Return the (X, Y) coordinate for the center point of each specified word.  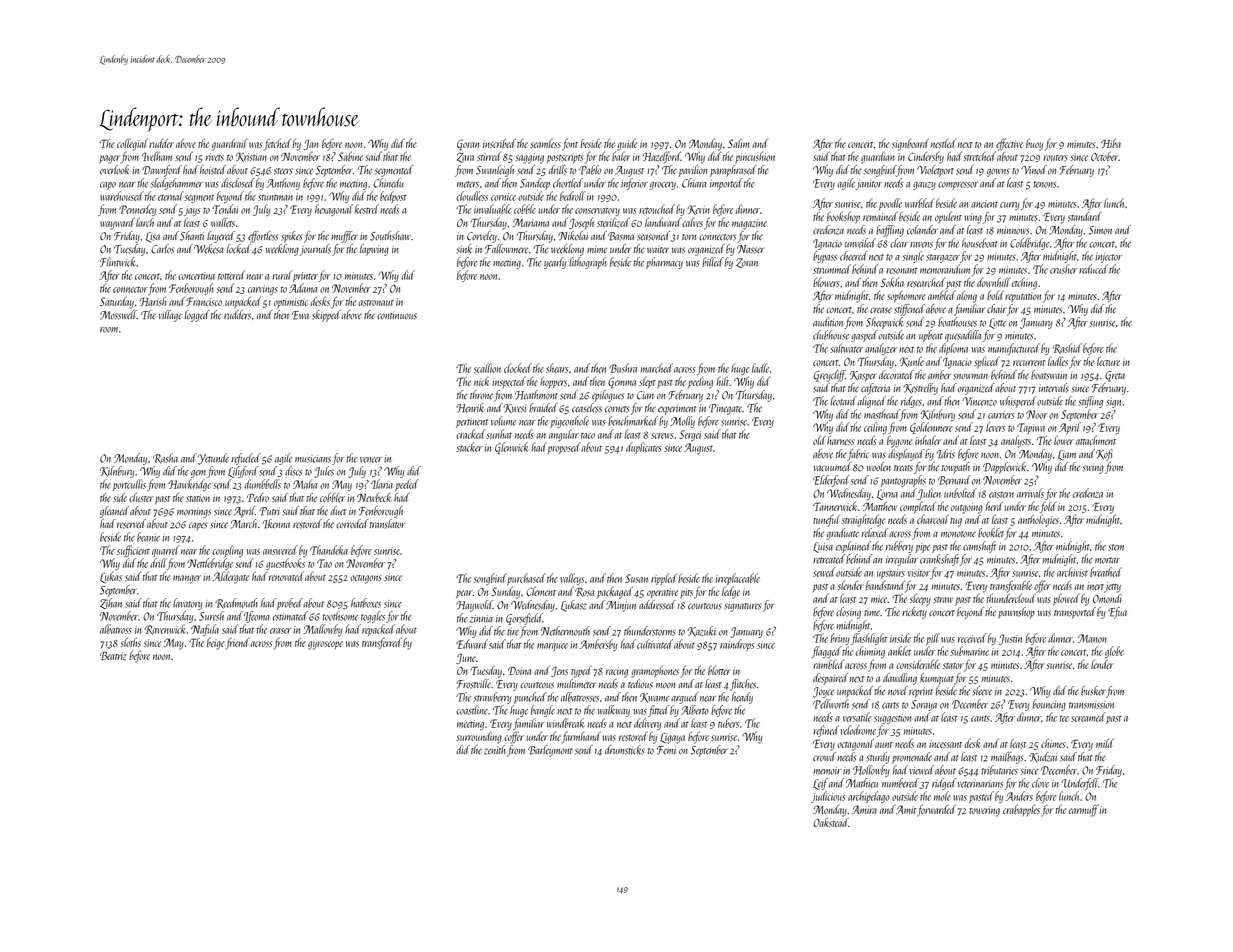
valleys (572, 579)
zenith (495, 750)
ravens (921, 245)
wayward (117, 223)
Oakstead (831, 822)
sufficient (133, 551)
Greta (1115, 376)
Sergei (690, 435)
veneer (371, 460)
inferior (634, 184)
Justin (1010, 639)
